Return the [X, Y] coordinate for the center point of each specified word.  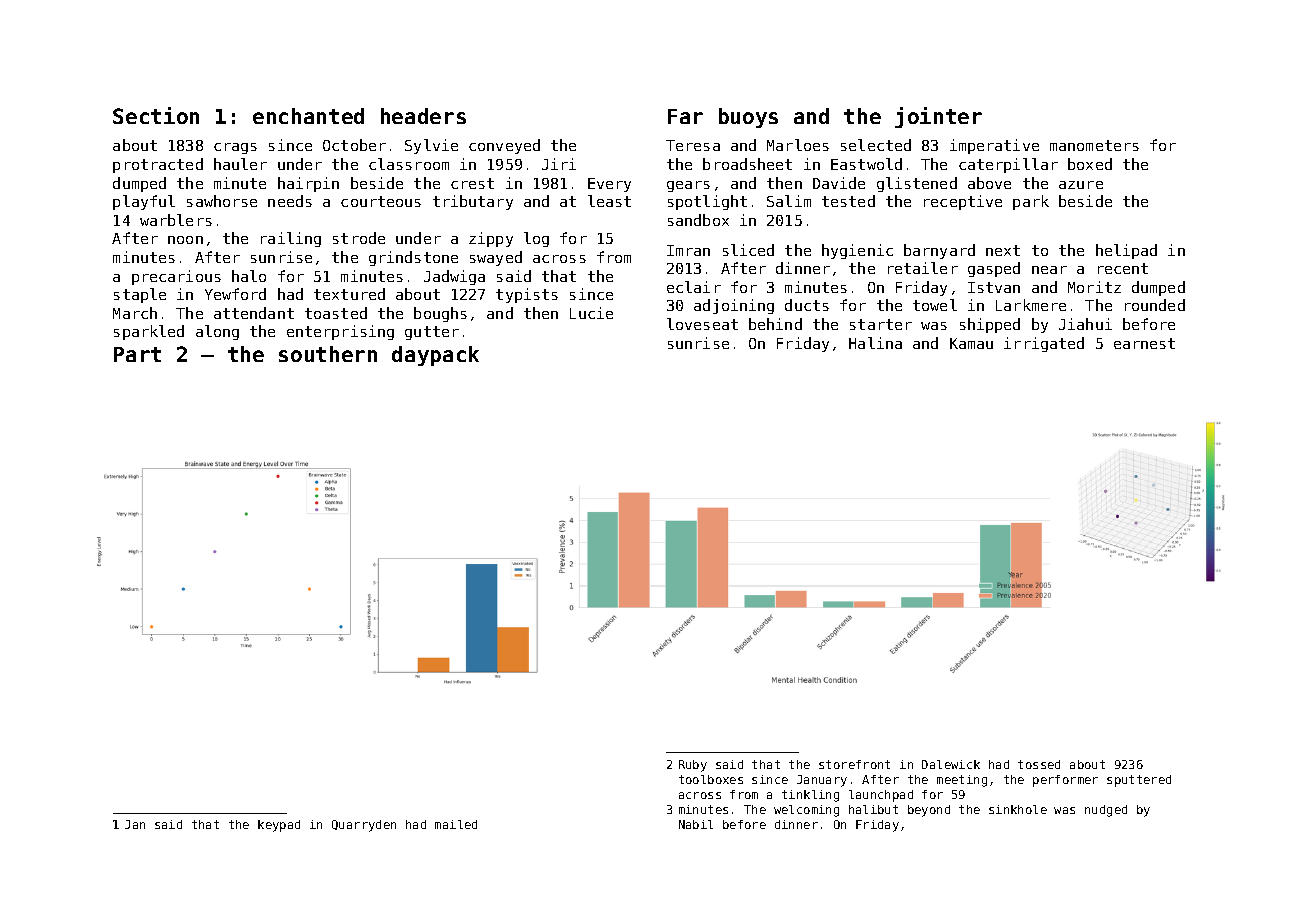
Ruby [693, 766]
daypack [435, 356]
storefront [854, 764]
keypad [279, 826]
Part [137, 354]
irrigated [1044, 344]
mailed [456, 824]
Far [685, 116]
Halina [875, 343]
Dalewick [951, 764]
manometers [1094, 145]
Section [156, 115]
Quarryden [364, 826]
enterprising [340, 332]
